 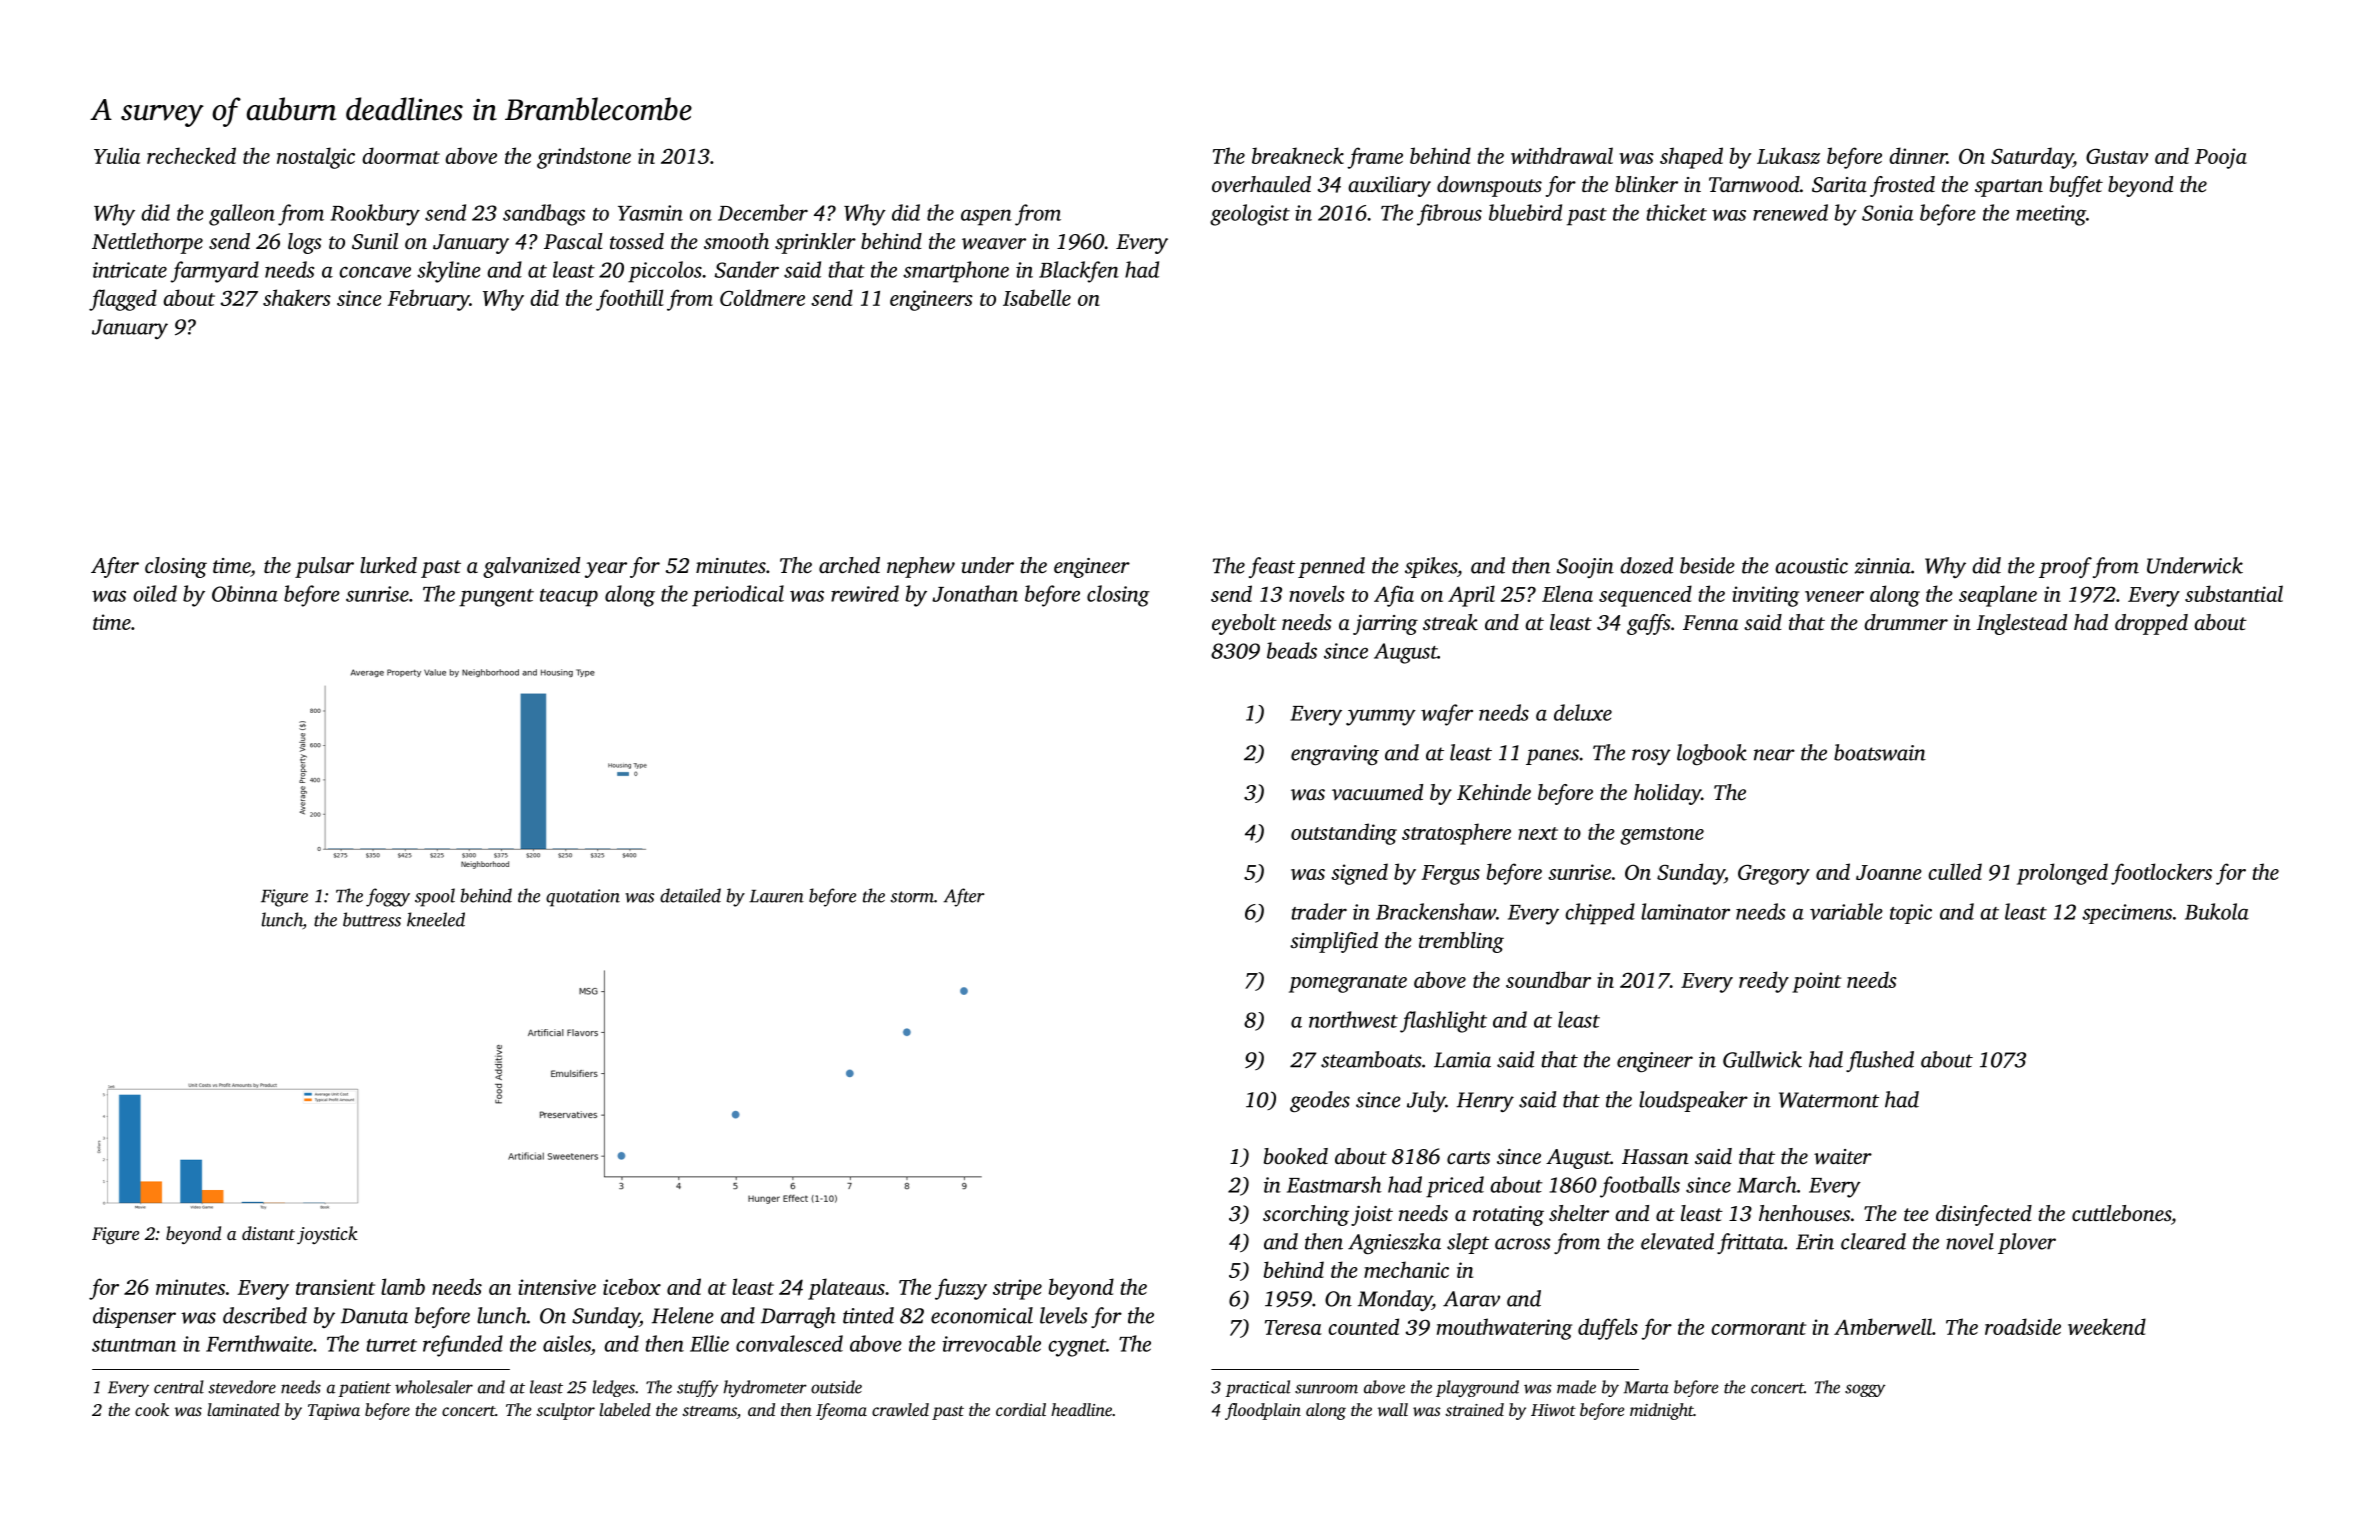 I want to click on Sonia, so click(x=1888, y=213).
